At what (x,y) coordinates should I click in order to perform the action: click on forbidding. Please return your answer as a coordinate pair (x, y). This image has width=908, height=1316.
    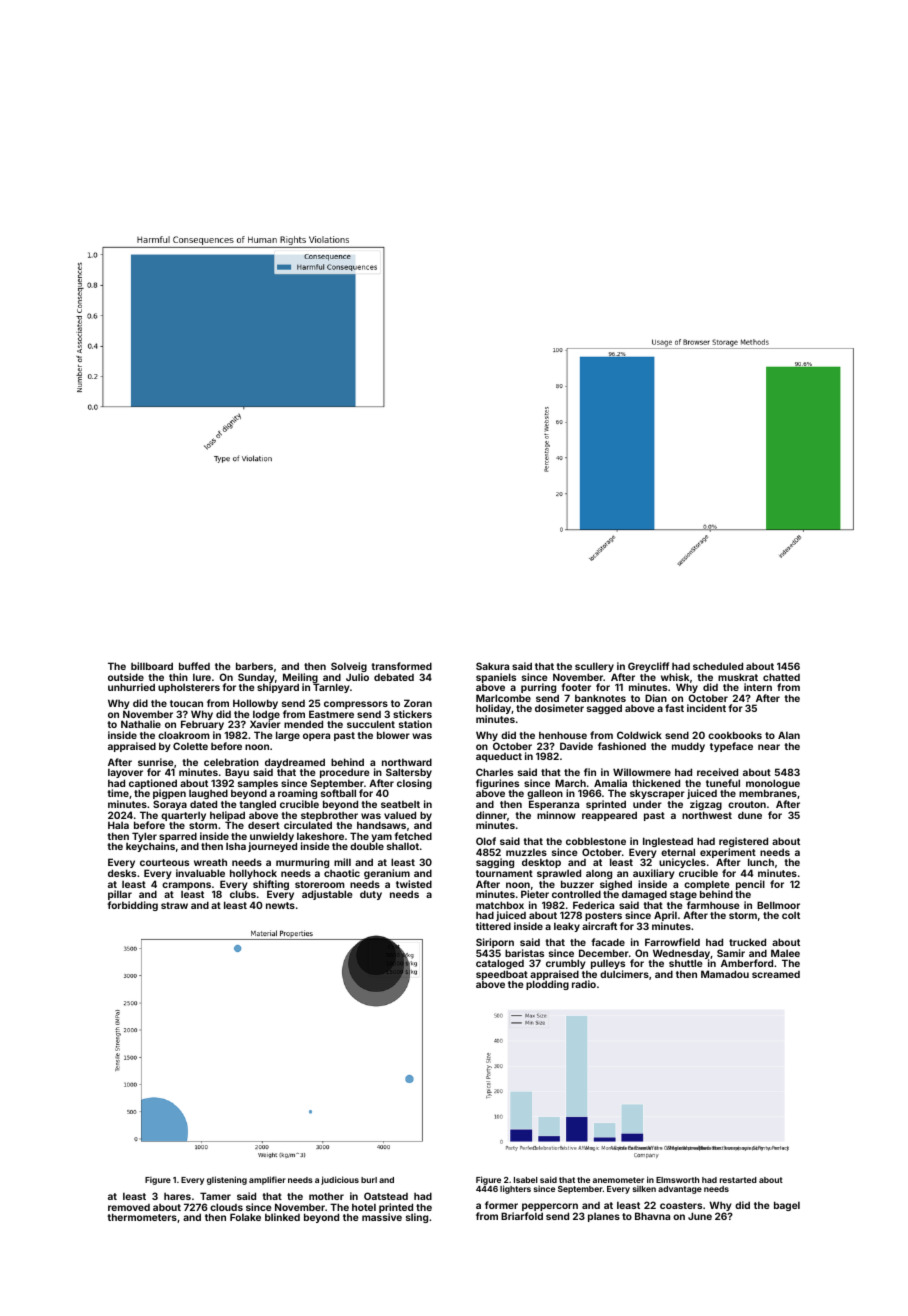
    Looking at the image, I should click on (132, 906).
